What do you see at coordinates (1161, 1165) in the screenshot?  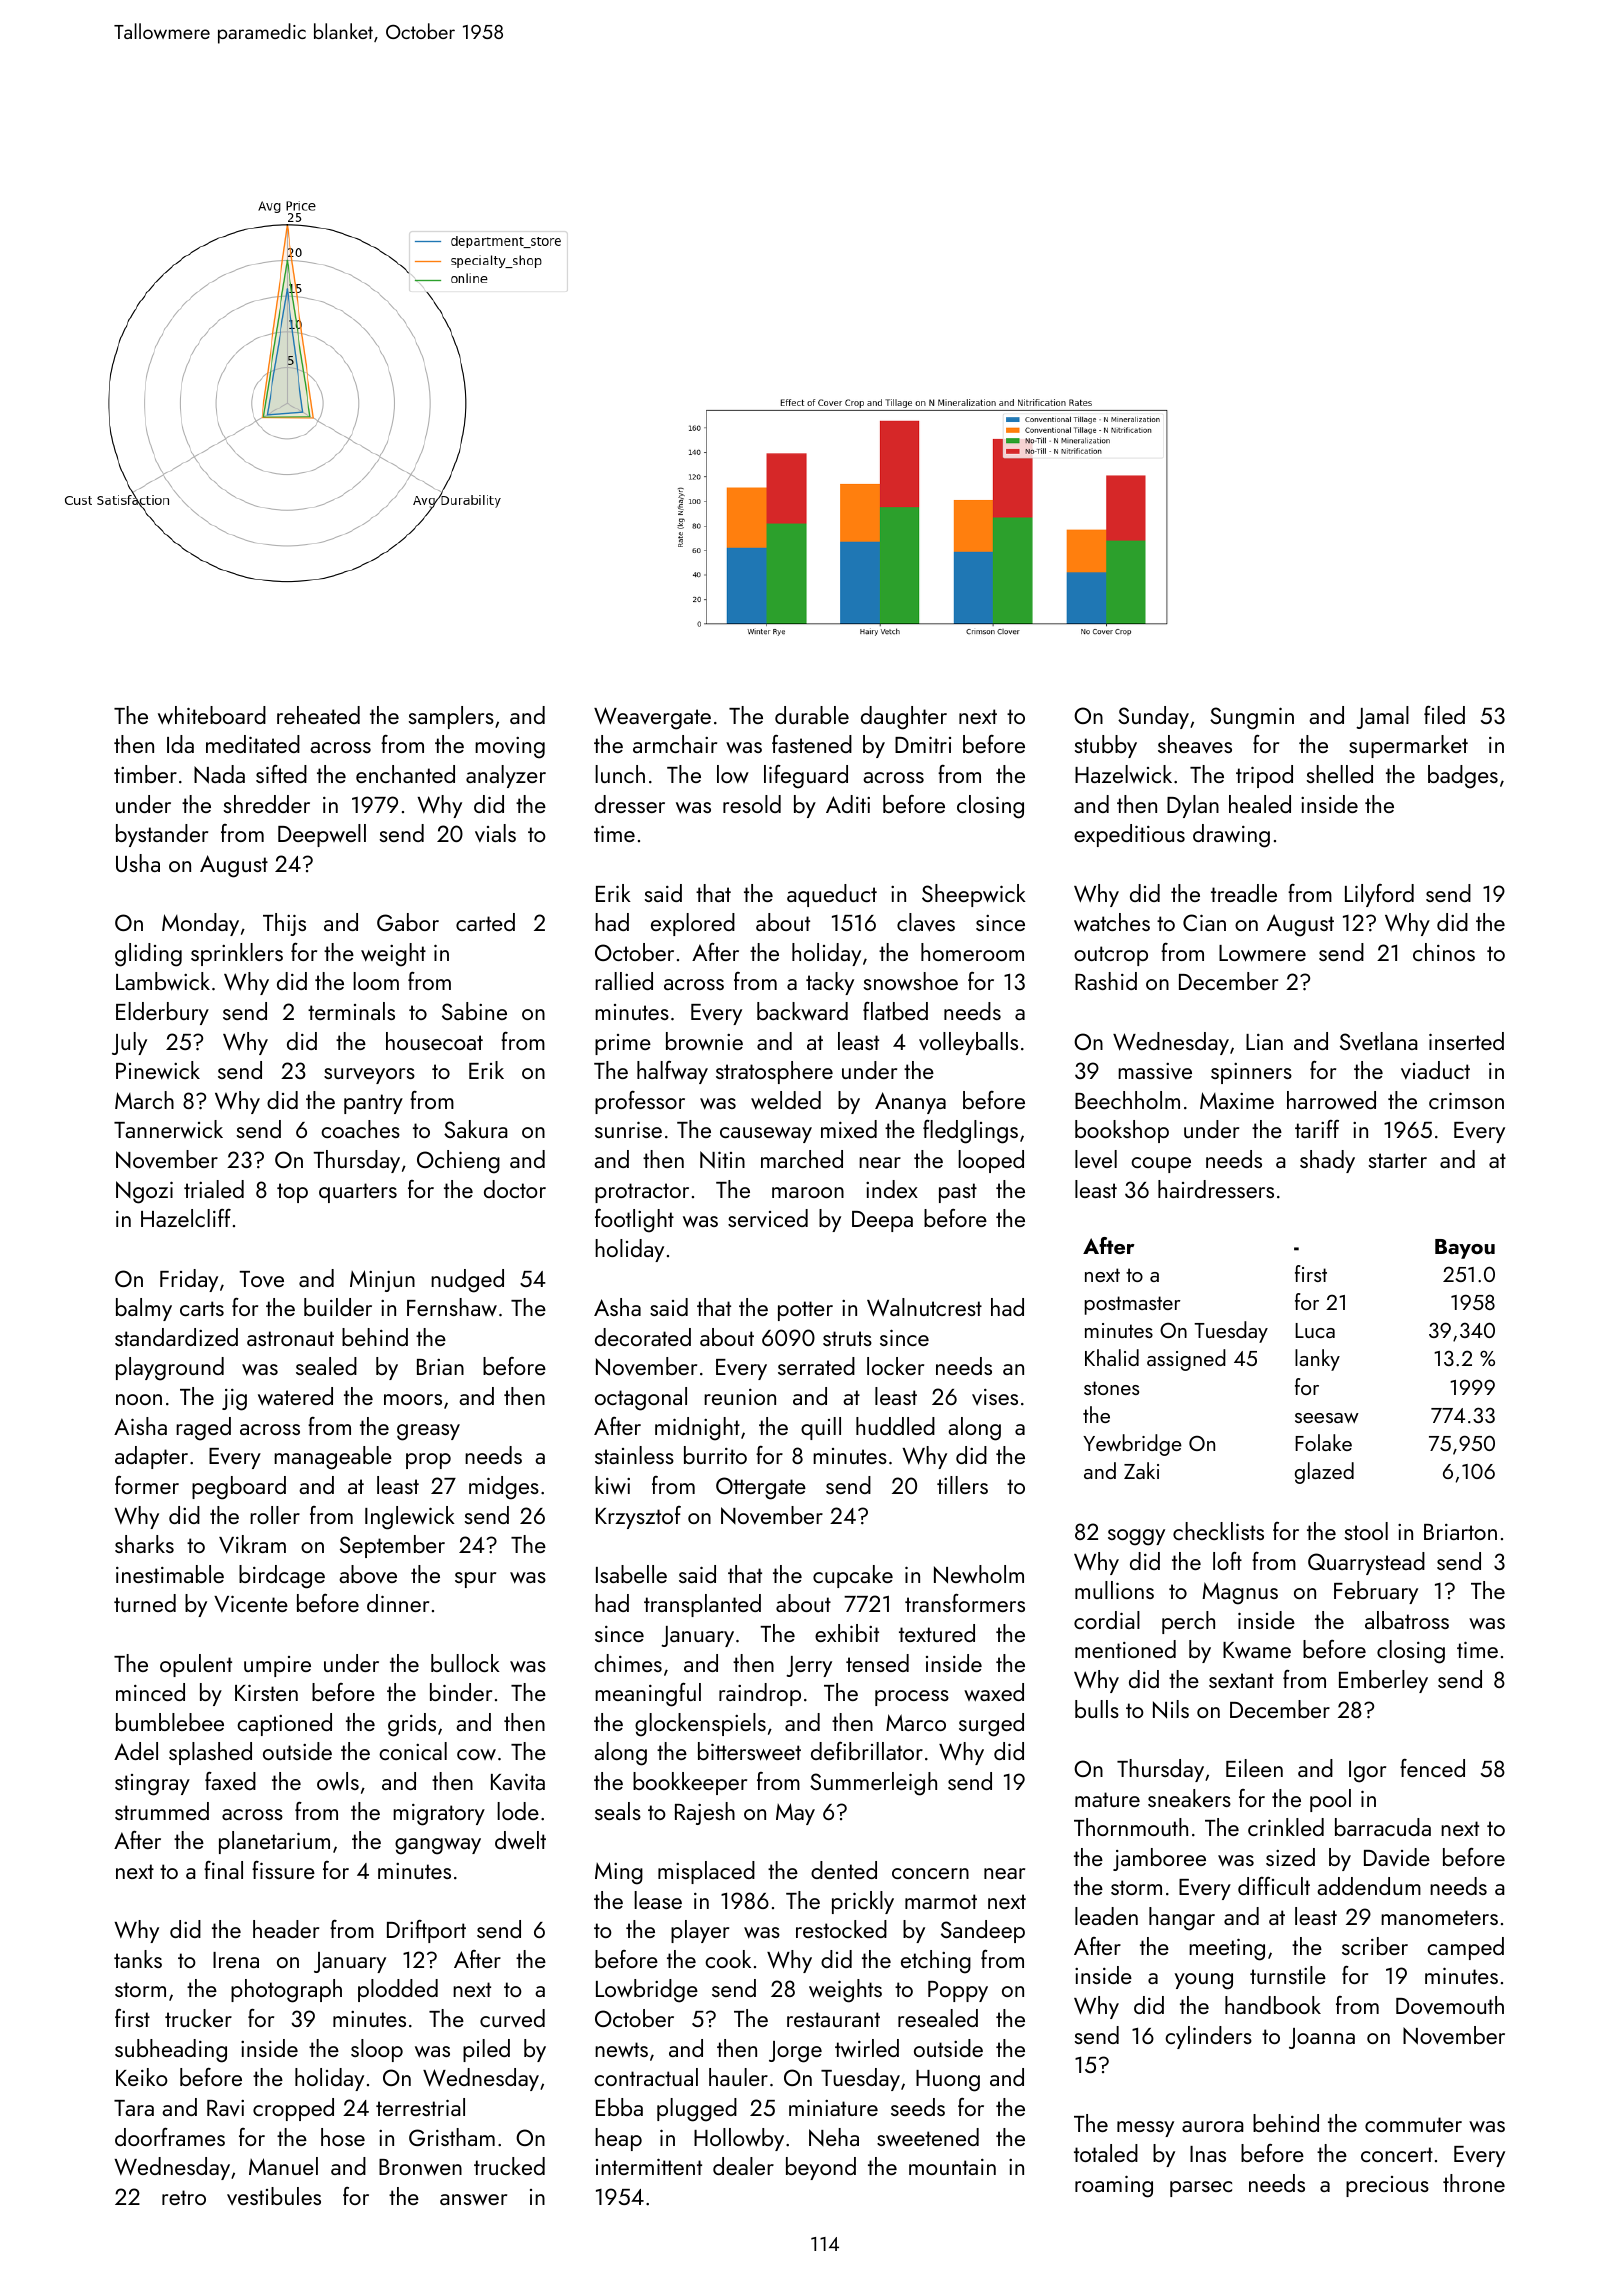 I see `coupe` at bounding box center [1161, 1165].
